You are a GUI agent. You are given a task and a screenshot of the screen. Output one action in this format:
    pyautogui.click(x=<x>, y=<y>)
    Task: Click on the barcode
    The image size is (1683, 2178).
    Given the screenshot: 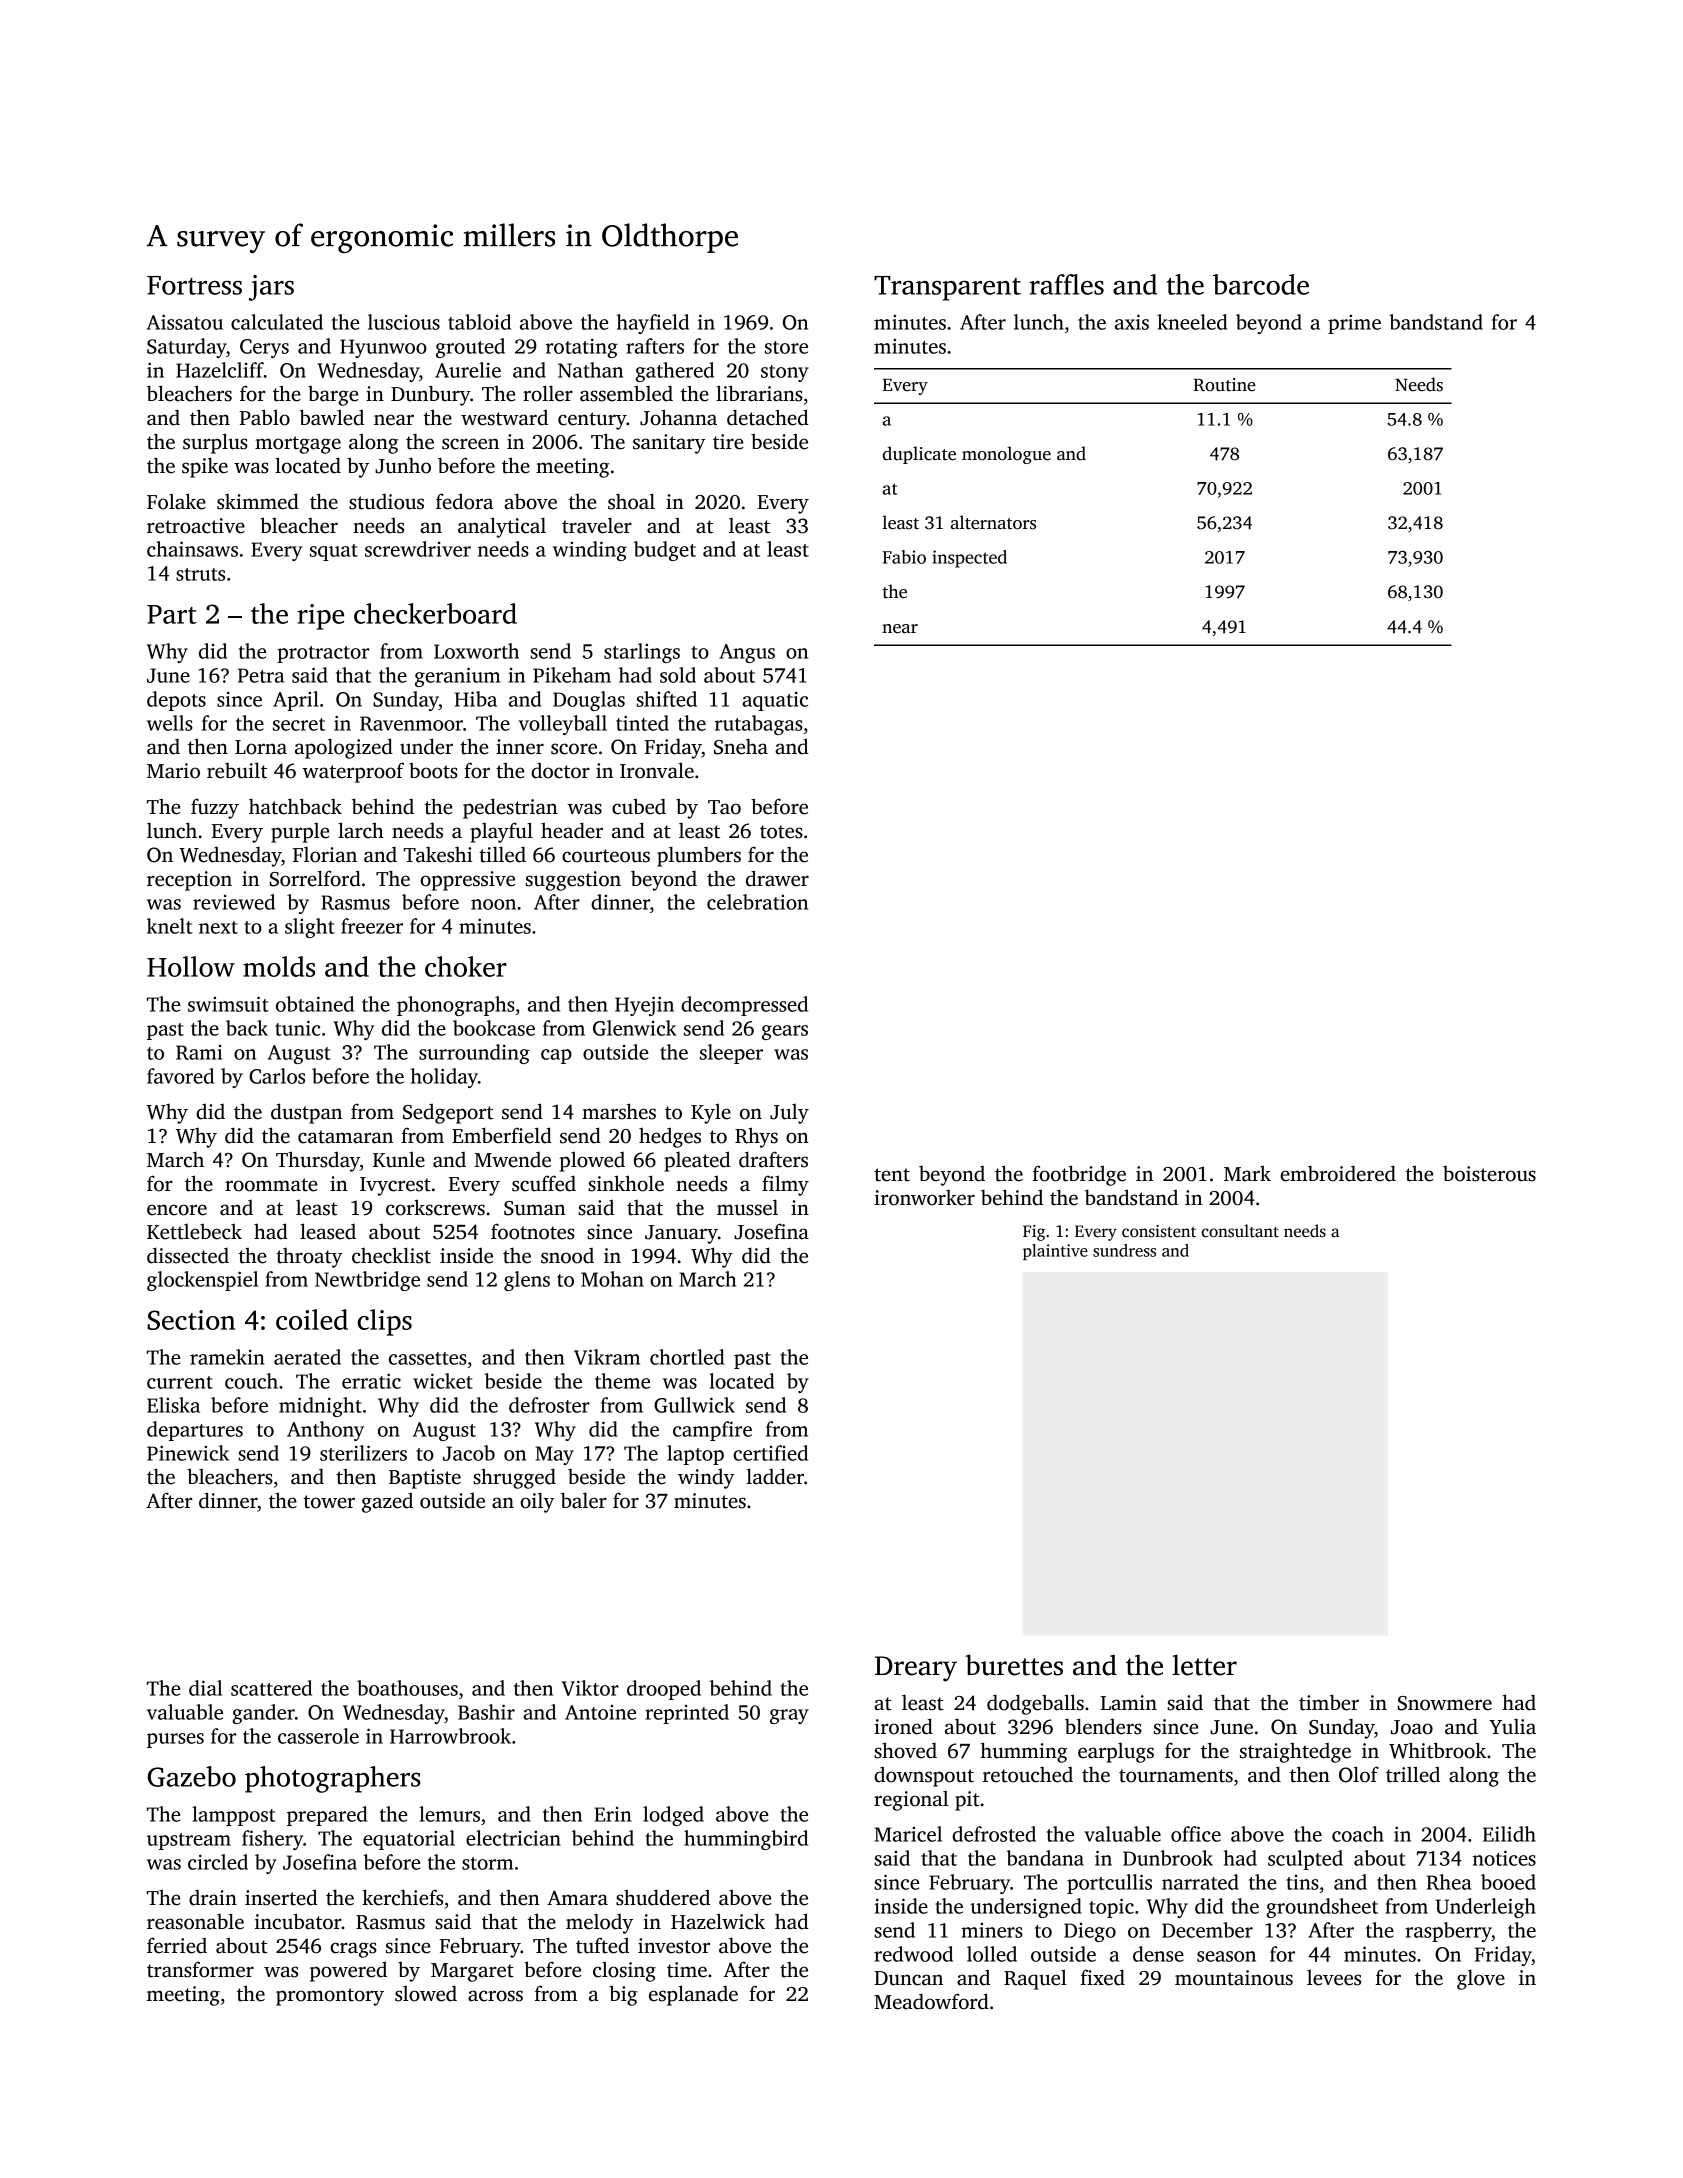 What is the action you would take?
    pyautogui.click(x=1261, y=284)
